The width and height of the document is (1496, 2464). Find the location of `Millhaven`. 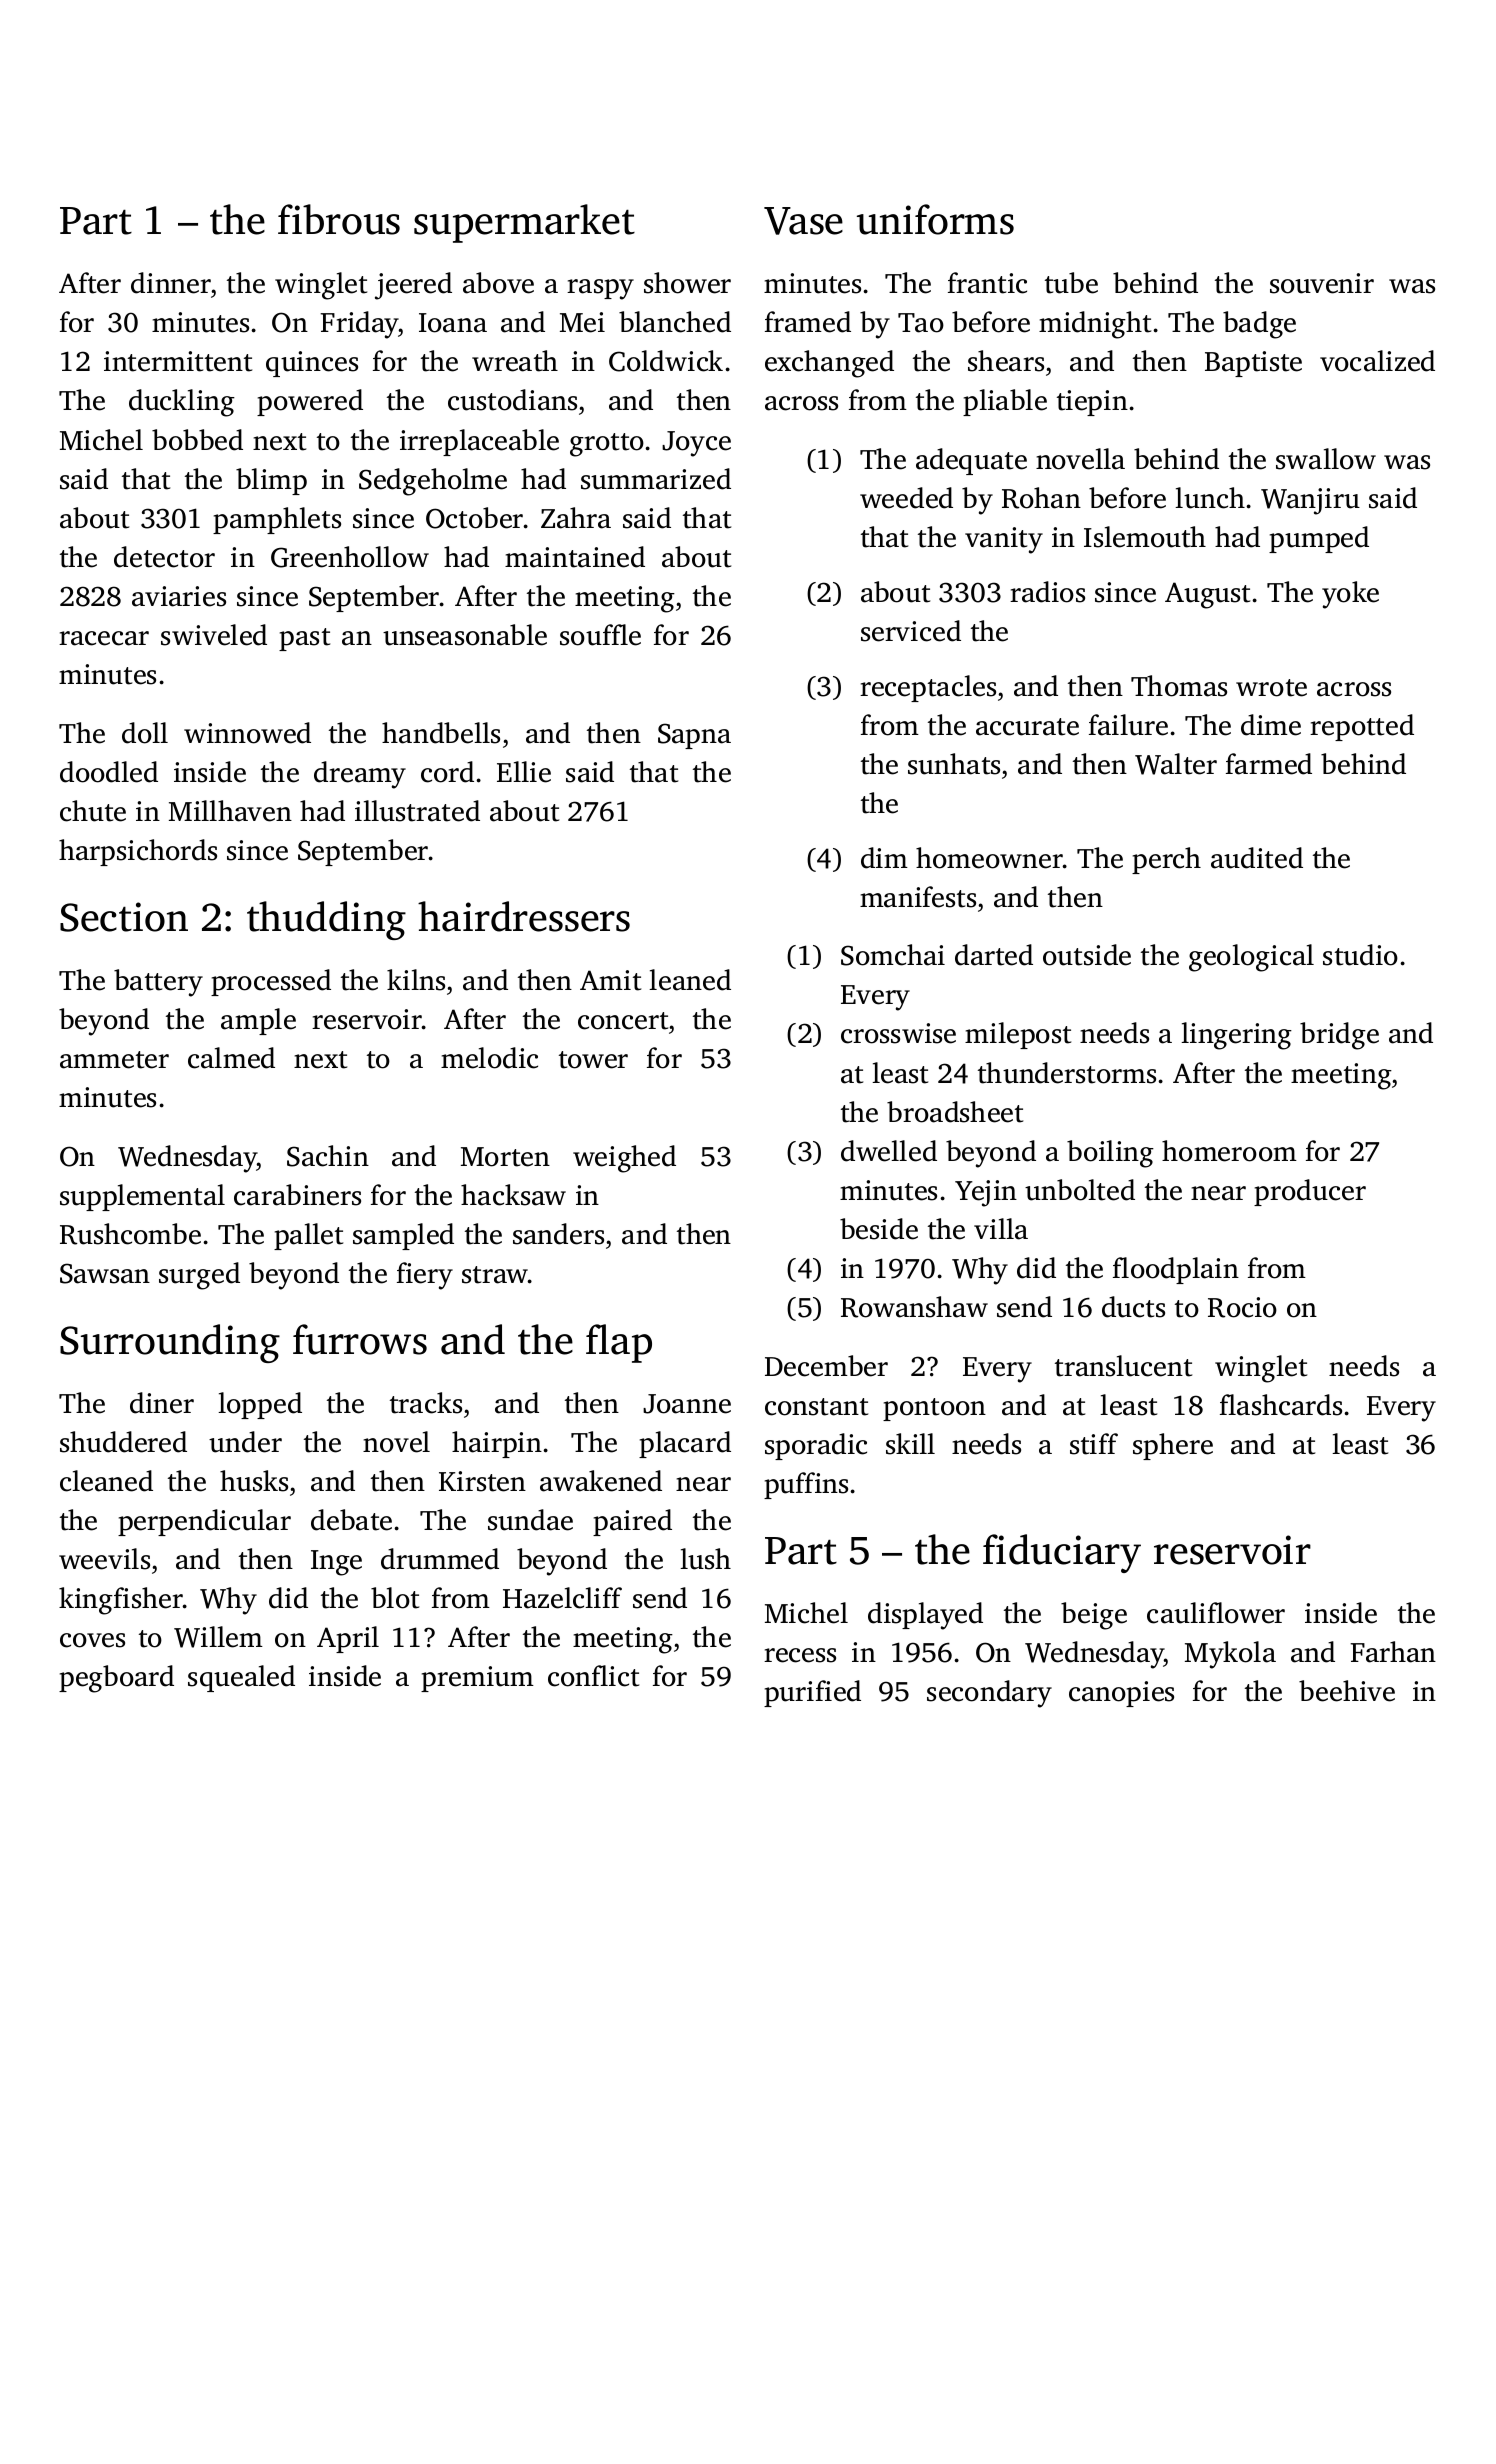

Millhaven is located at coordinates (230, 811).
